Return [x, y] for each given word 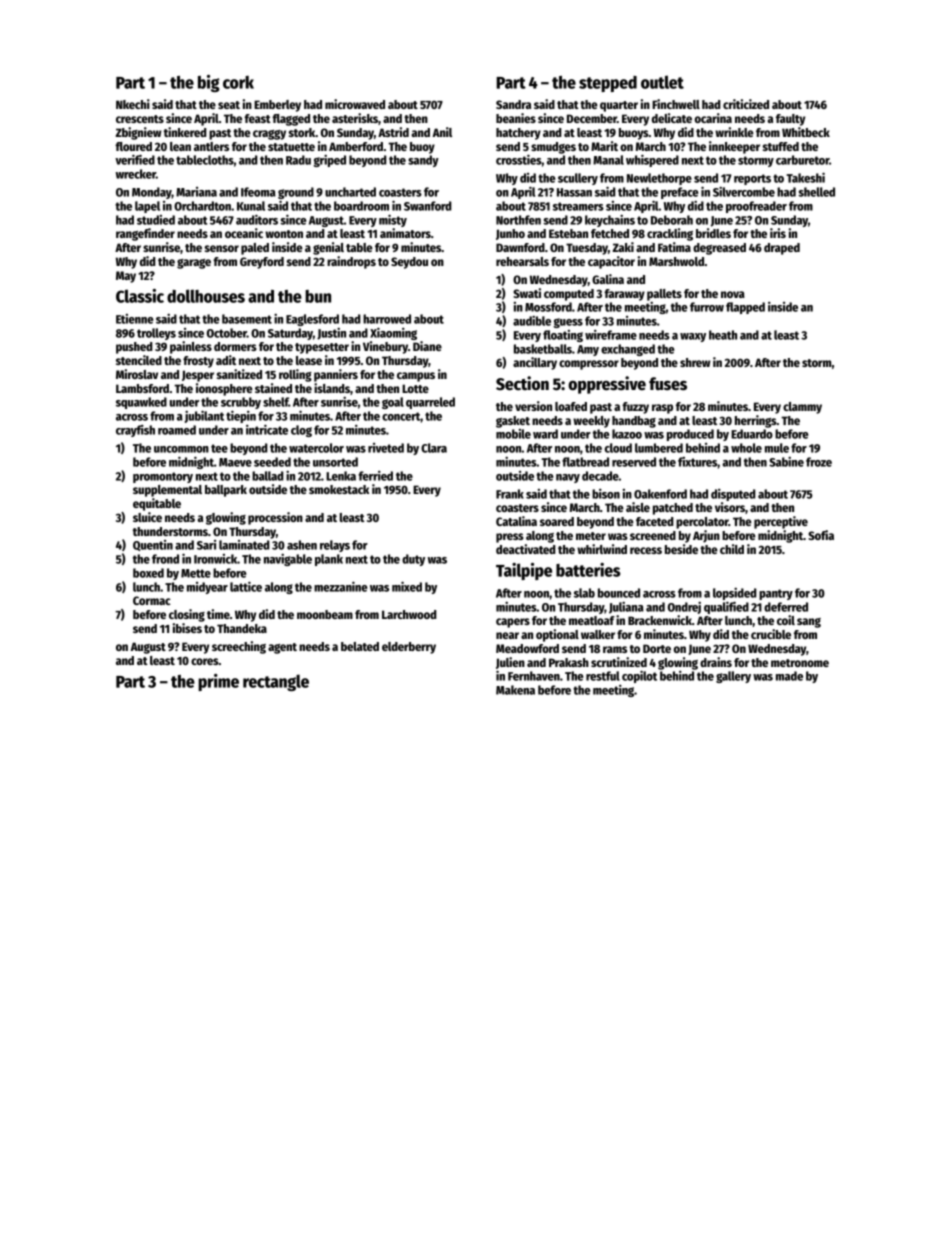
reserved [634, 462]
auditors [257, 219]
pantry [776, 594]
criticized [746, 104]
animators [405, 233]
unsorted [335, 462]
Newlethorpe [659, 179]
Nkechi [133, 104]
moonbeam [325, 614]
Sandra [513, 104]
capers [513, 623]
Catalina [516, 521]
